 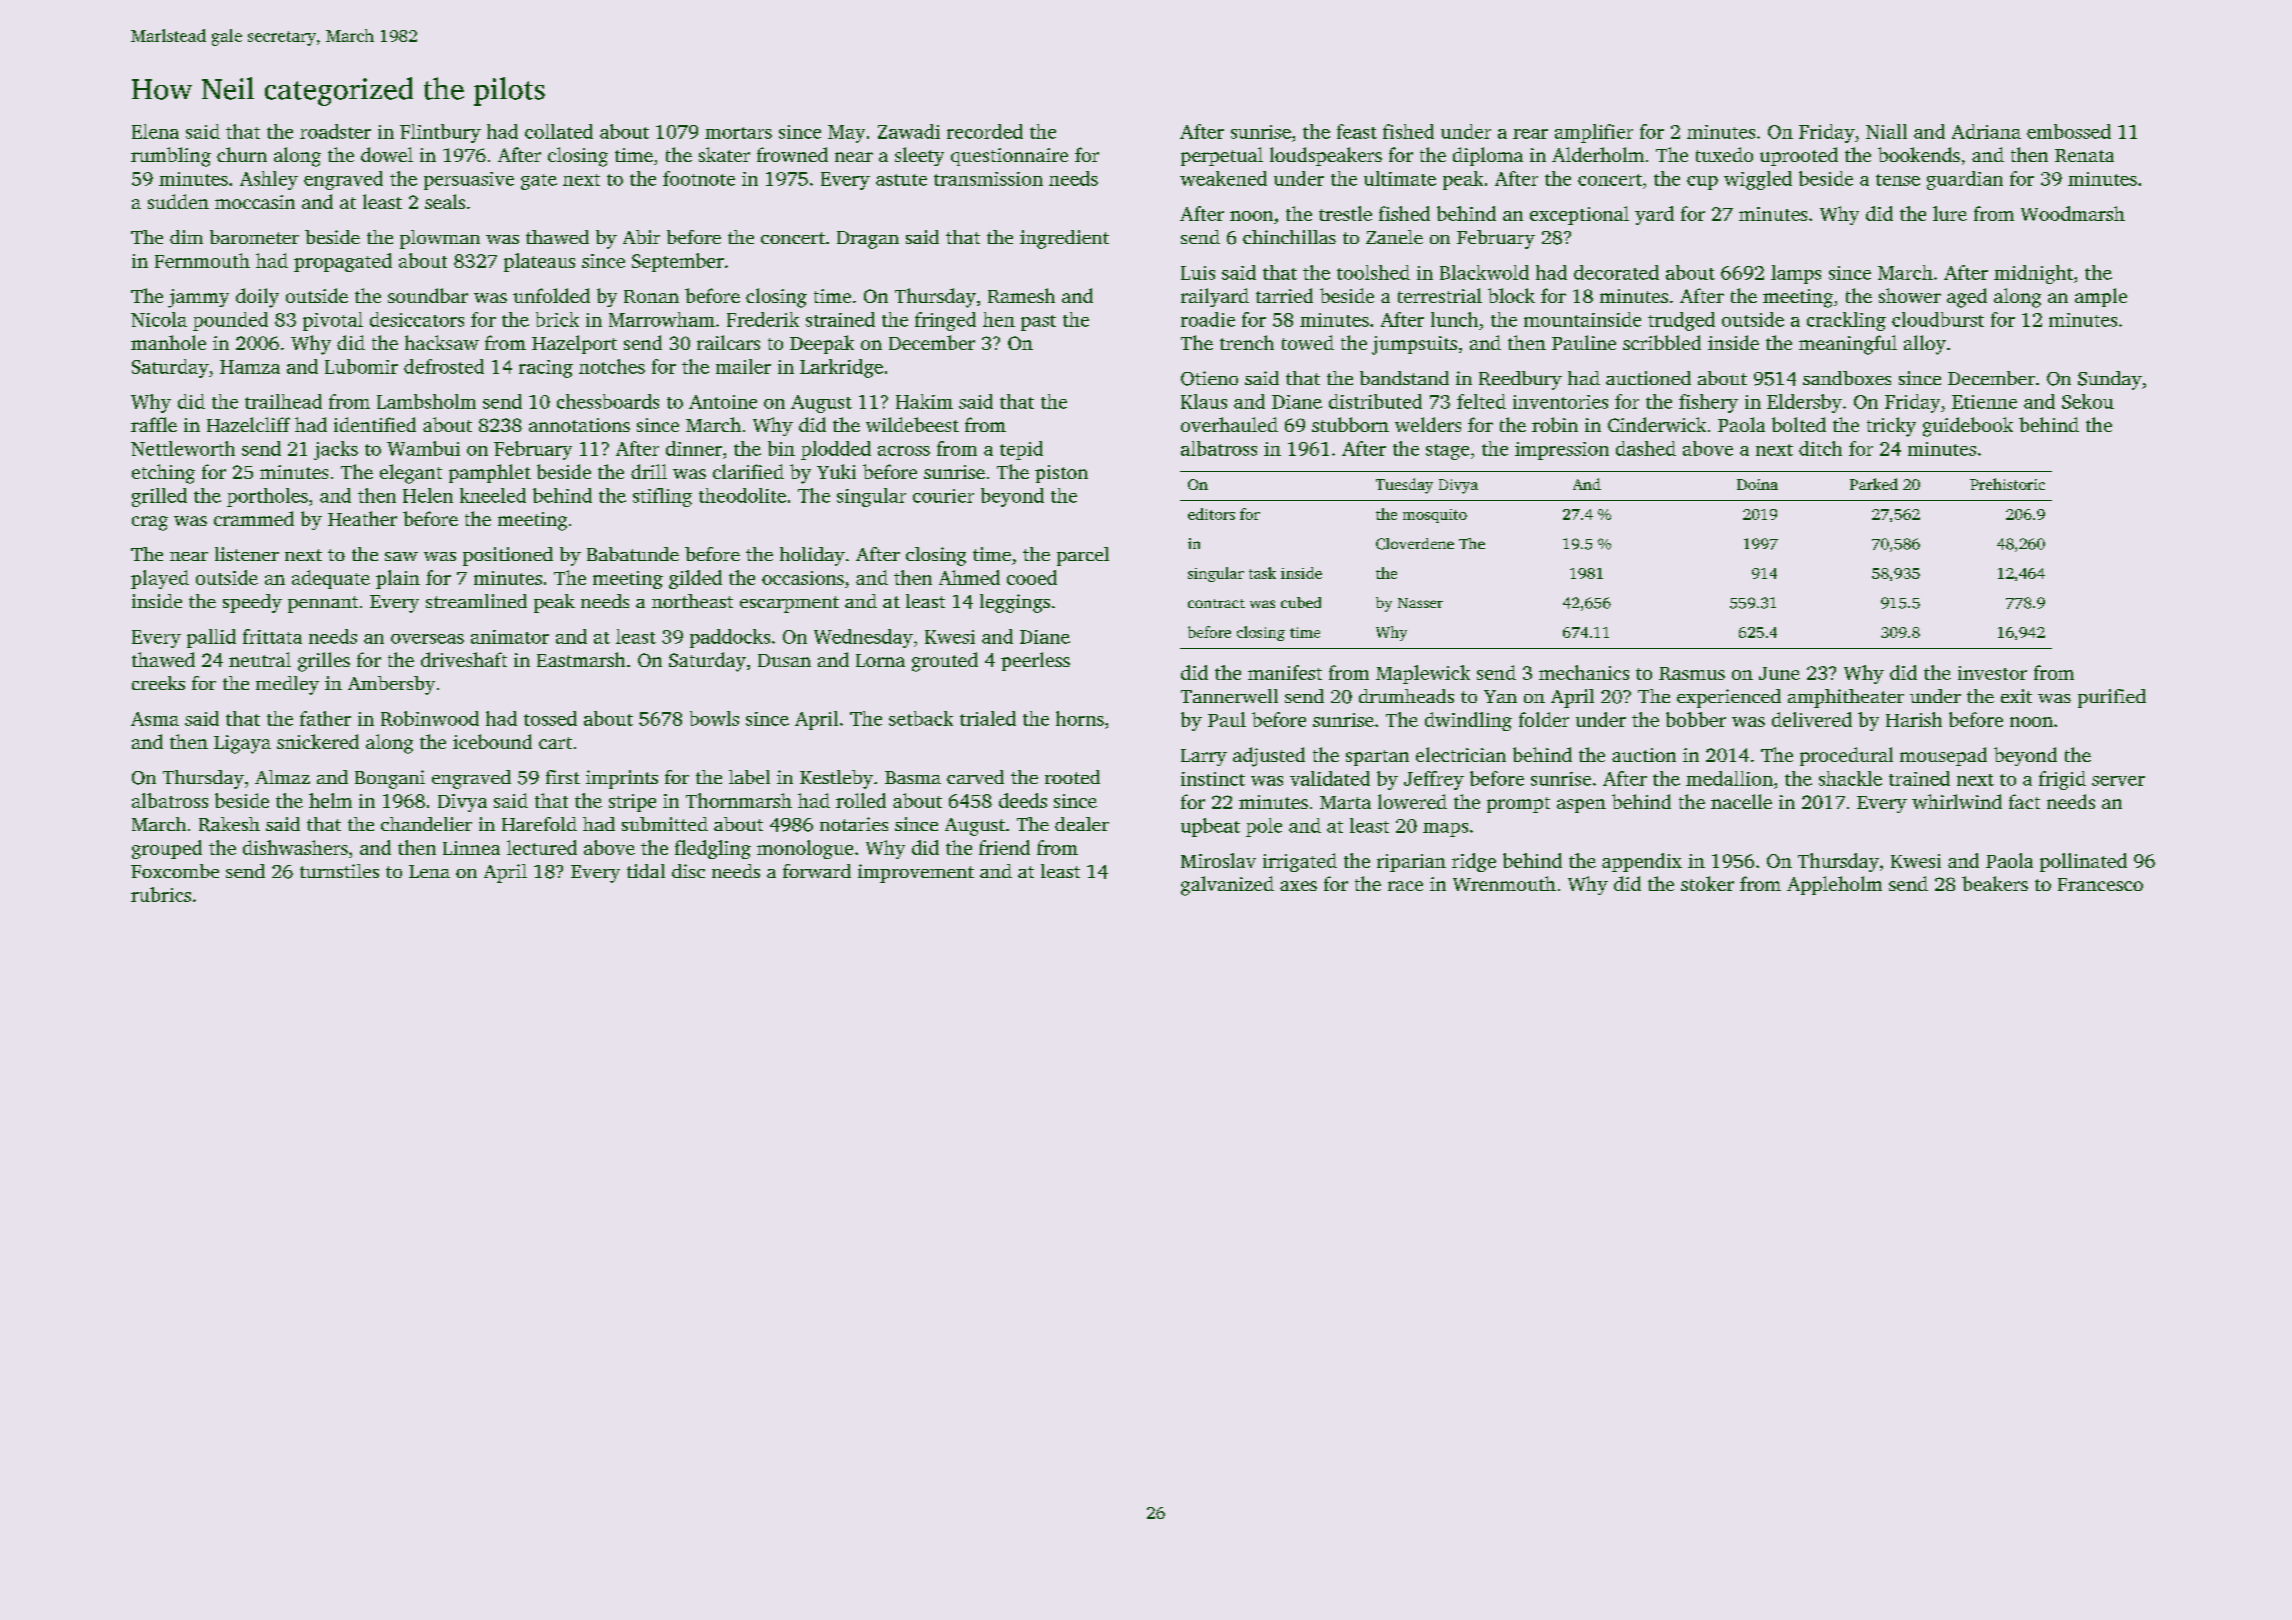 What do you see at coordinates (1064, 239) in the screenshot?
I see `ingredient` at bounding box center [1064, 239].
